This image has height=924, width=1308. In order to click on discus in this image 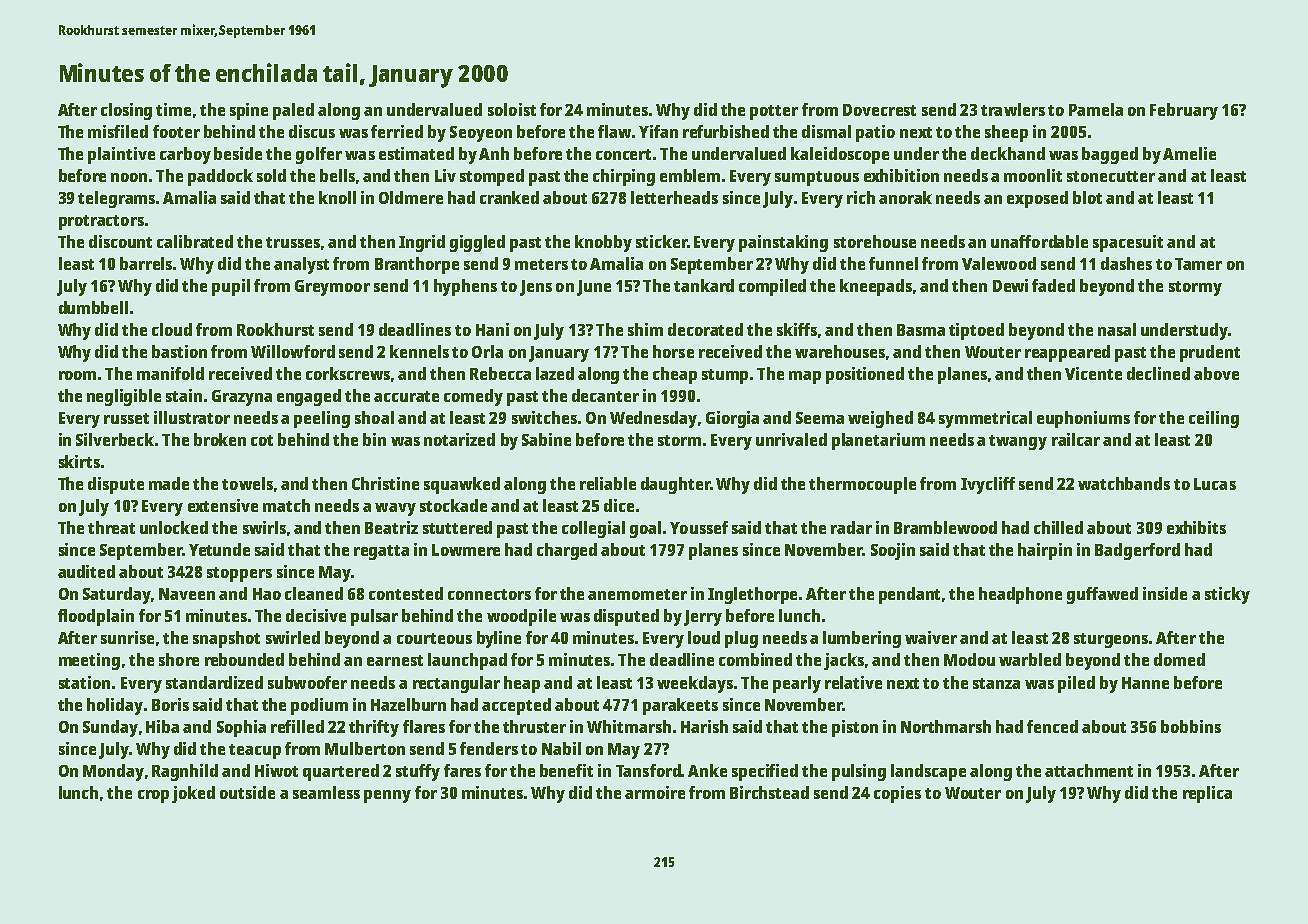, I will do `click(312, 131)`.
